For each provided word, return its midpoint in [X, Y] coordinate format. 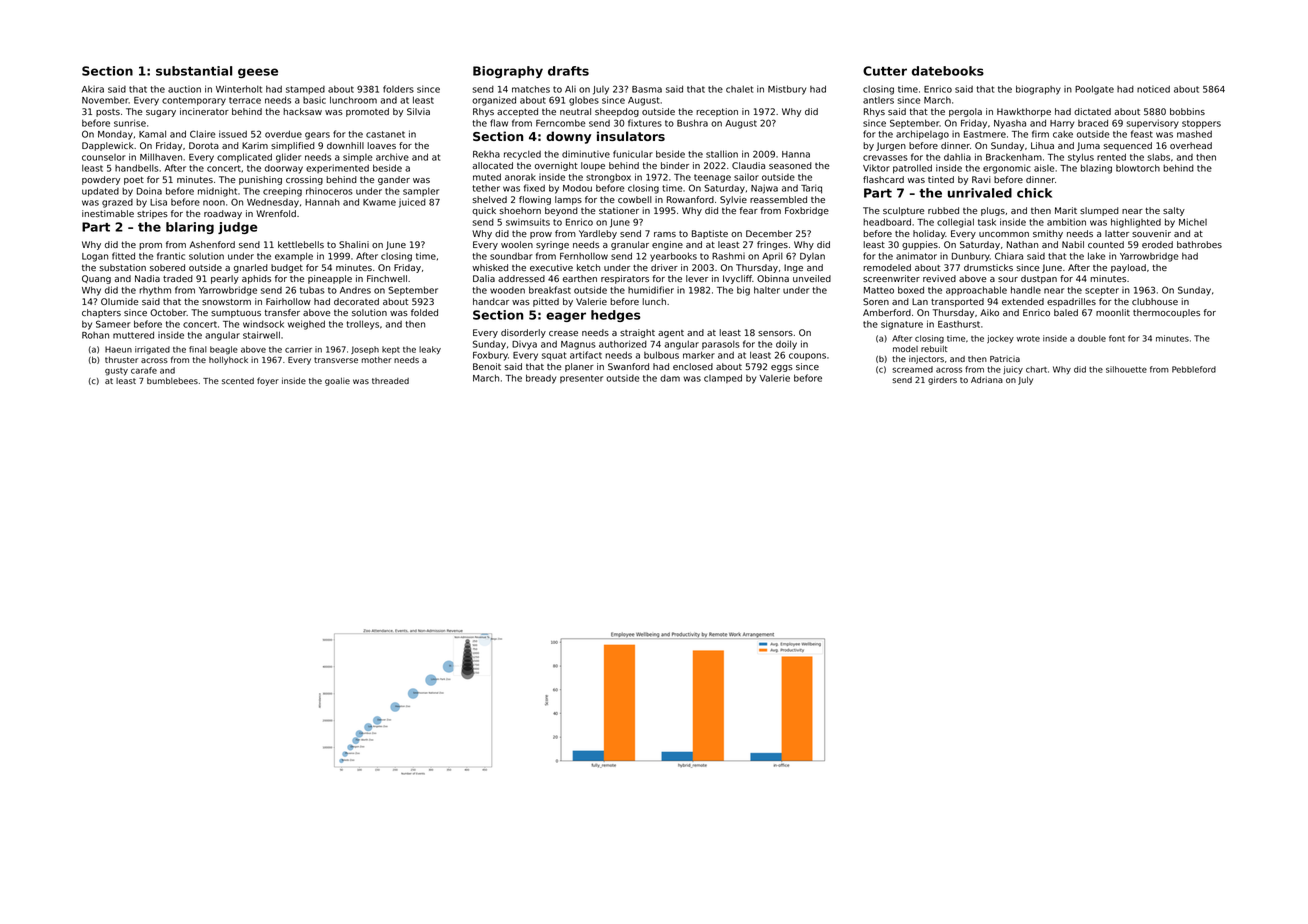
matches [531, 89]
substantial [194, 71]
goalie [337, 382]
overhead [1191, 145]
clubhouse [1155, 301]
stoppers [1201, 124]
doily [786, 345]
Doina [149, 191]
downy [568, 137]
